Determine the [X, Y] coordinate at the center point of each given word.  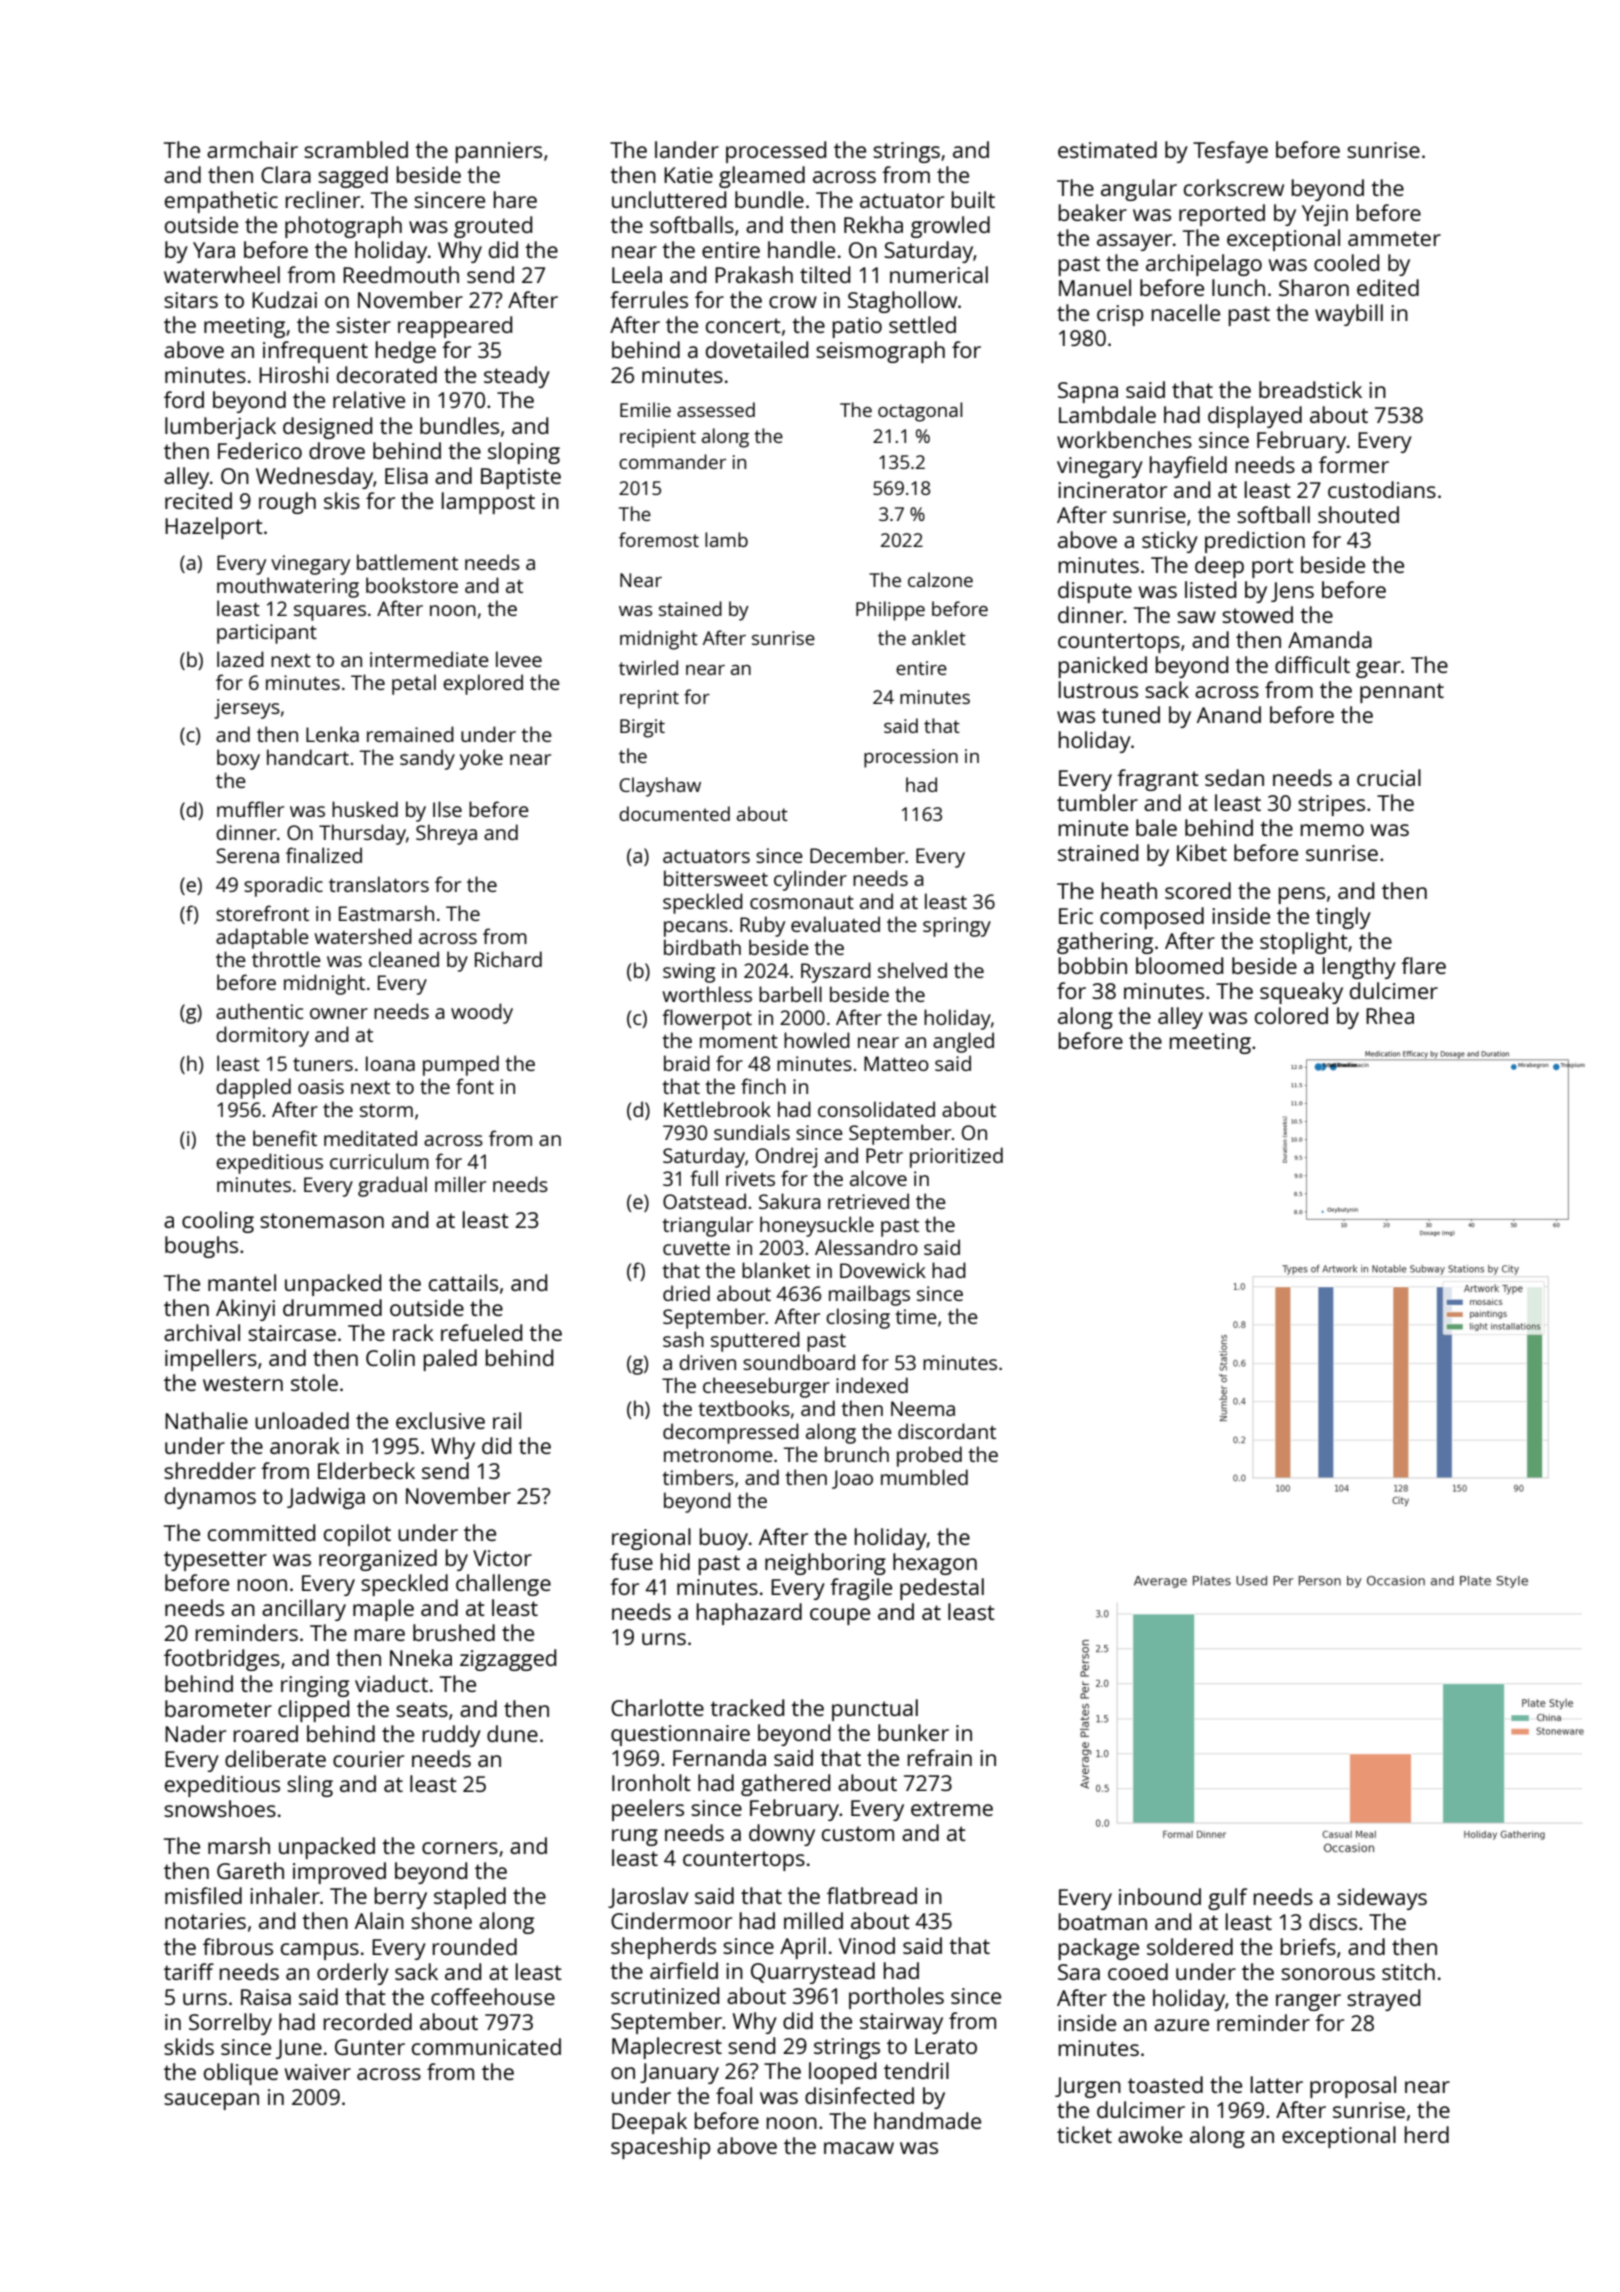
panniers [499, 152]
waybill [1349, 315]
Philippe [890, 611]
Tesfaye [1230, 152]
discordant [947, 1431]
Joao [852, 1479]
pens [1302, 895]
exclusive [440, 1420]
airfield [684, 1970]
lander [687, 149]
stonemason [322, 1220]
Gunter [370, 2047]
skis [342, 500]
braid [687, 1063]
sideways [1382, 1899]
